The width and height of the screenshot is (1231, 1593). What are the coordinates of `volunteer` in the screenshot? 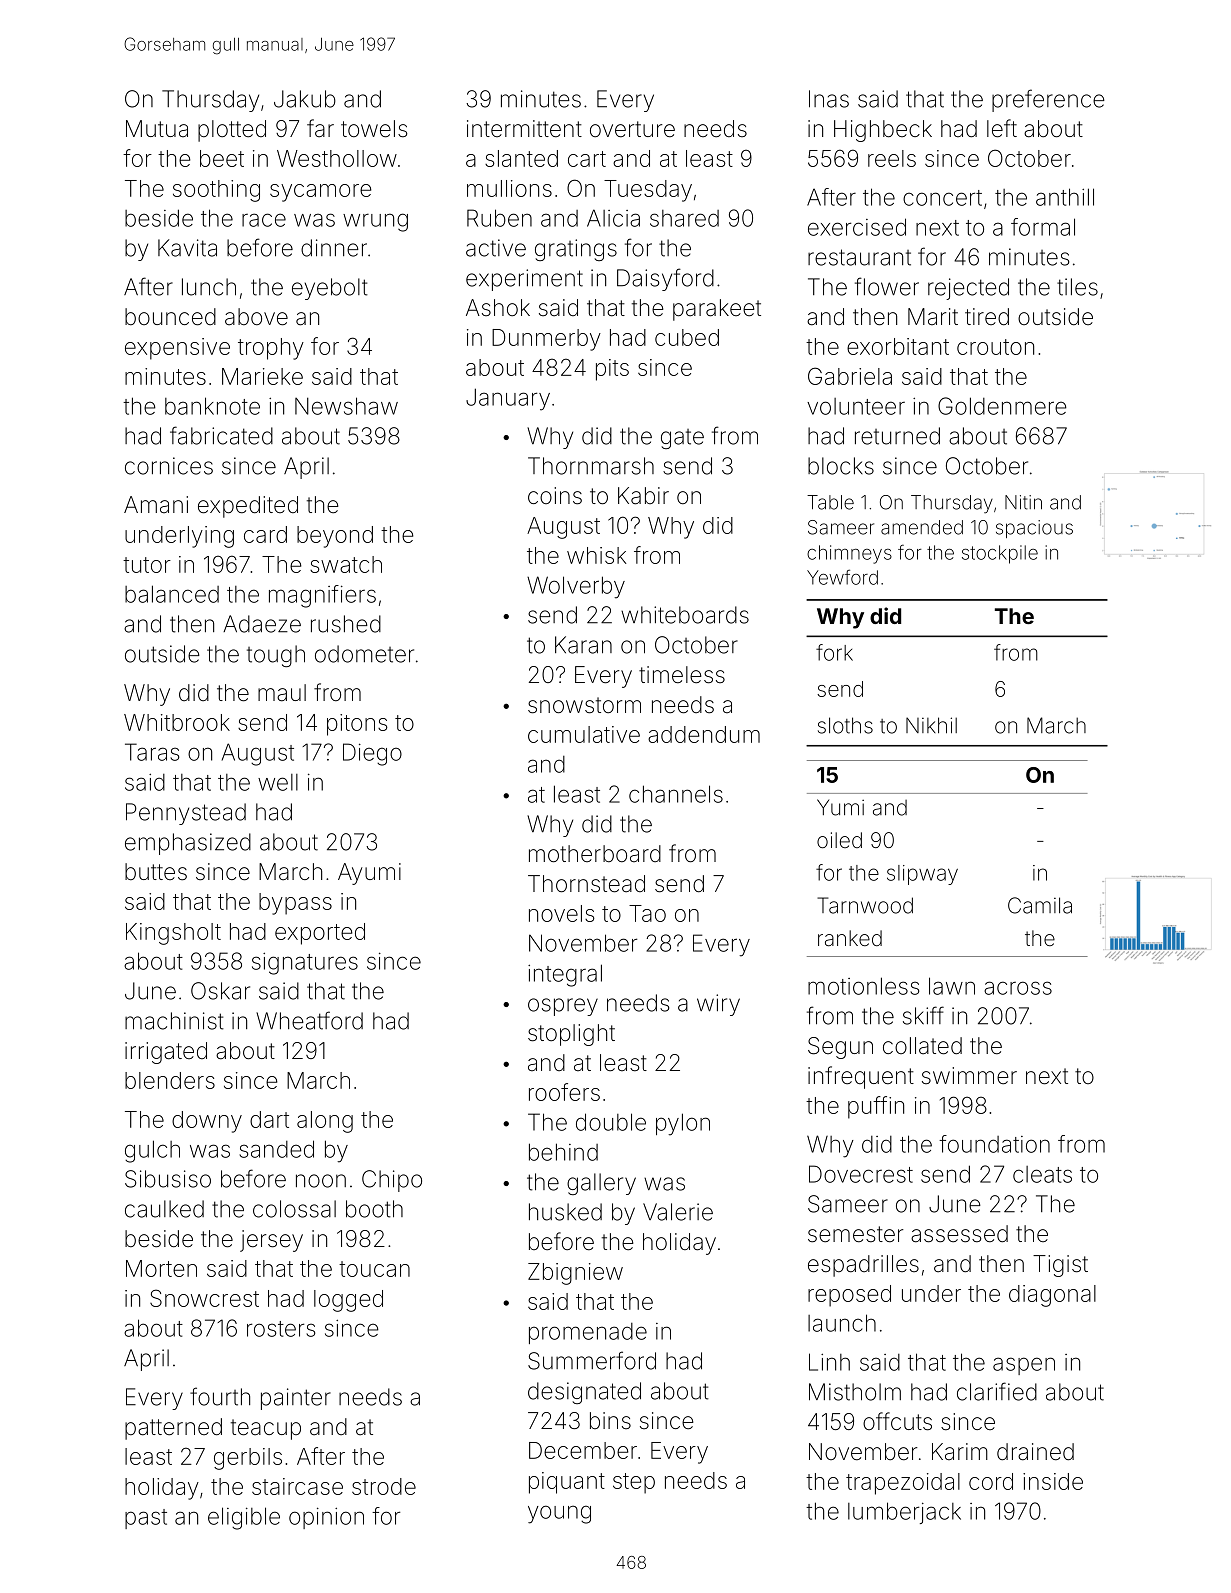 It's located at (856, 406).
